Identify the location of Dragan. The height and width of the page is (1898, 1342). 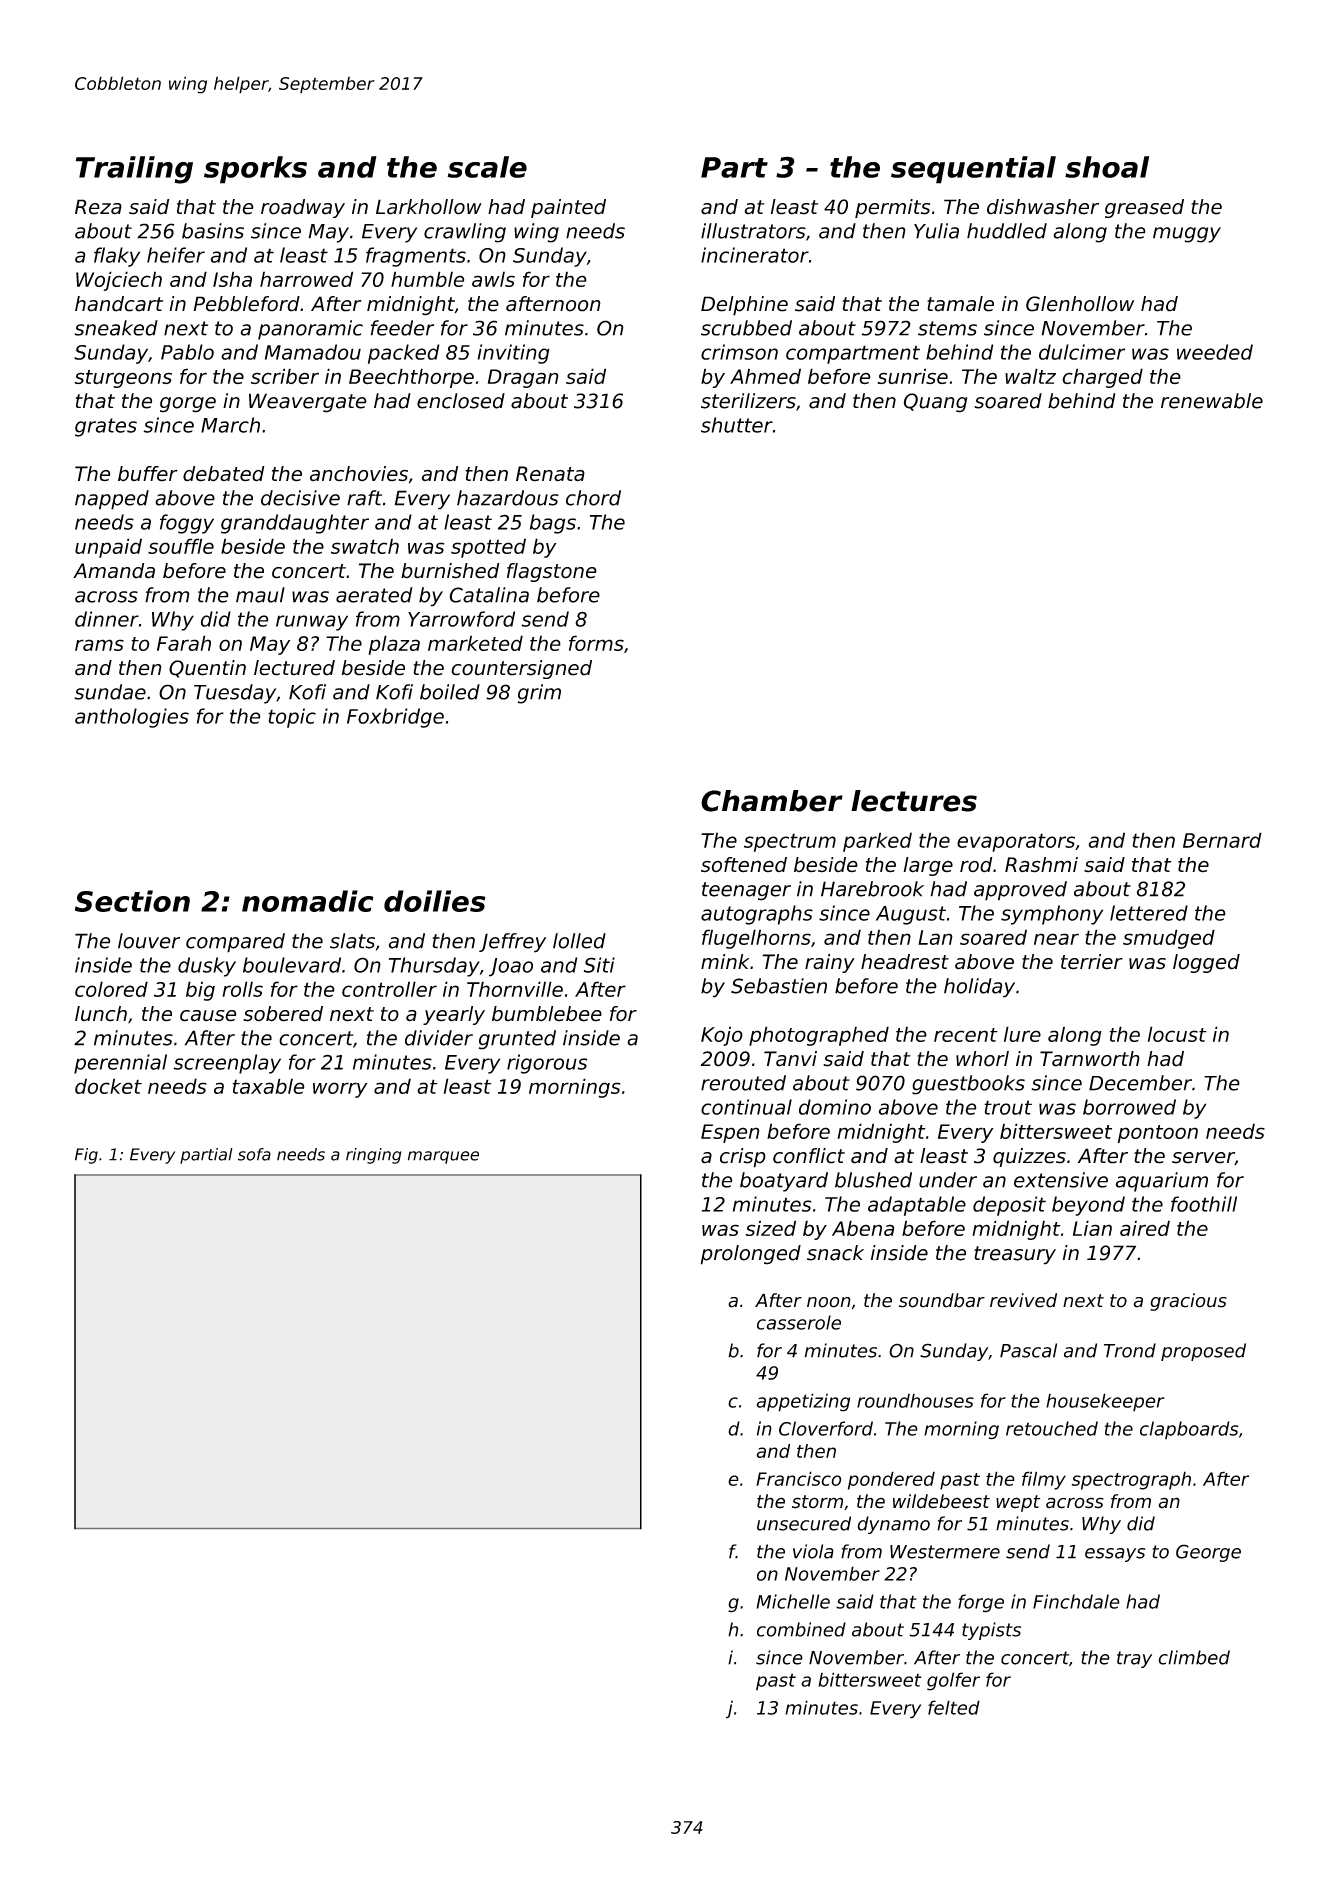
(523, 378).
